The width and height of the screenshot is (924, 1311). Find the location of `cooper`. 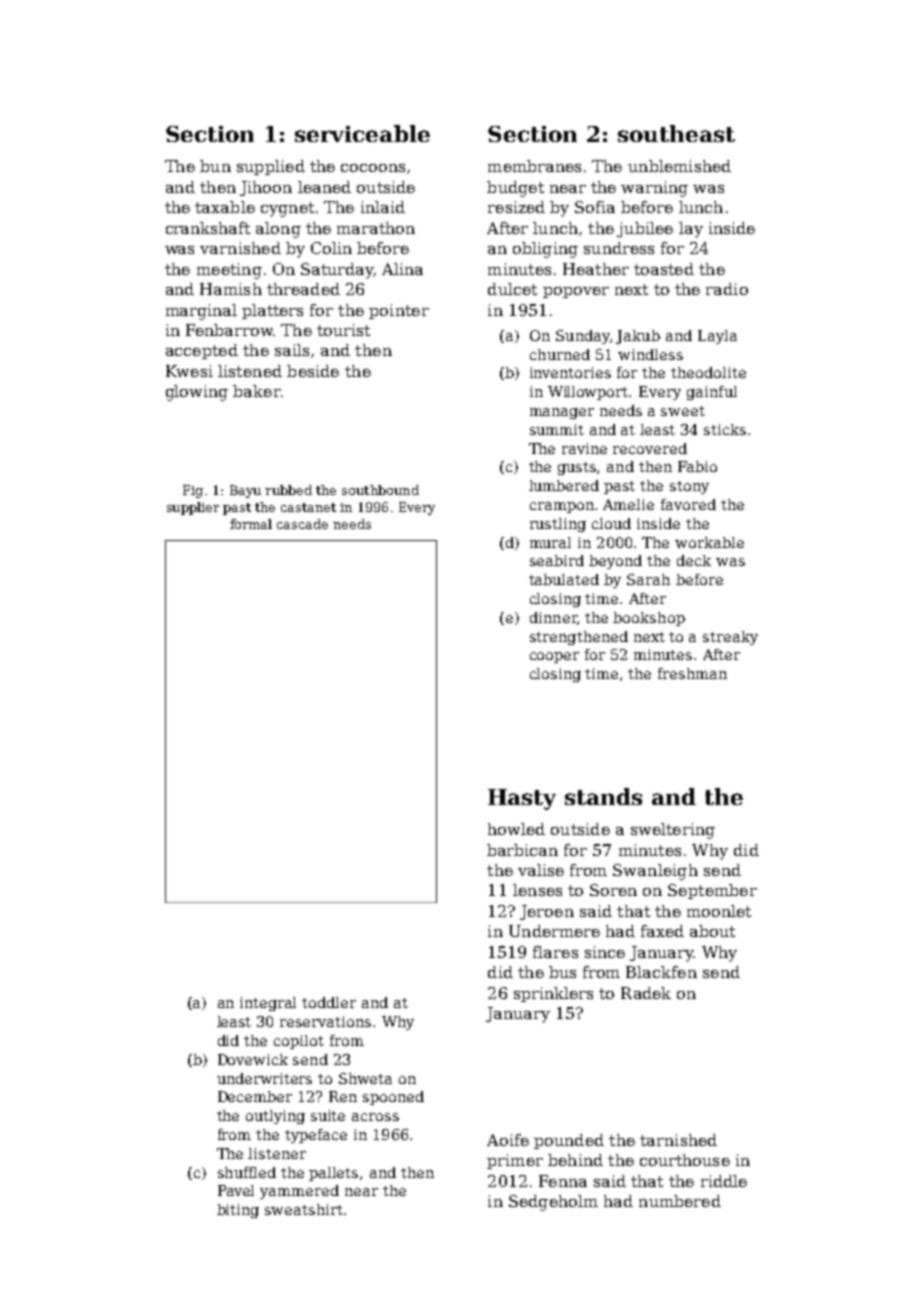

cooper is located at coordinates (554, 657).
